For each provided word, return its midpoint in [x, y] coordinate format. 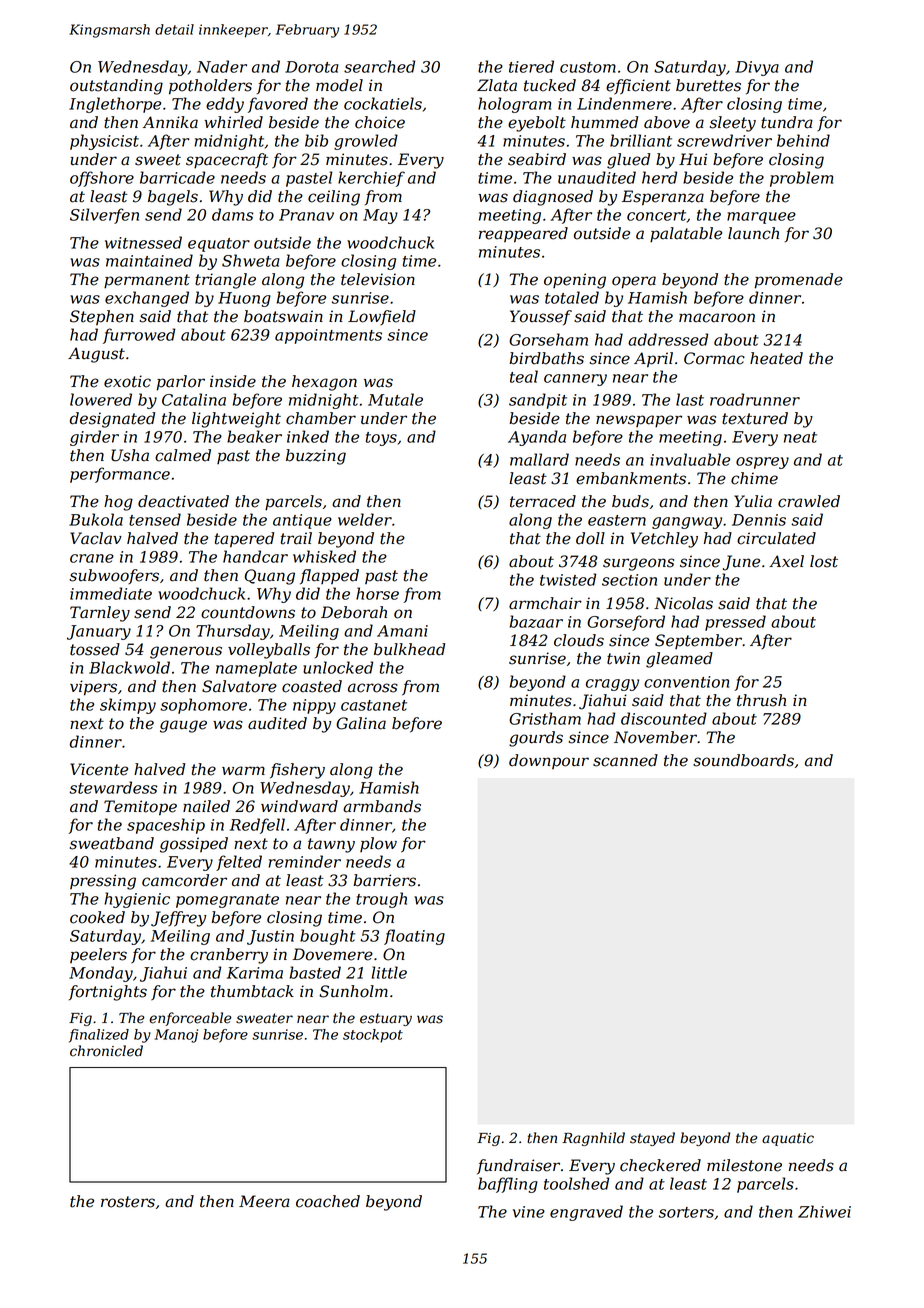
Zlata [497, 85]
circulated [776, 538]
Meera [264, 1201]
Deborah [354, 612]
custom [588, 67]
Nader [222, 66]
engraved [586, 1213]
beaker [254, 436]
